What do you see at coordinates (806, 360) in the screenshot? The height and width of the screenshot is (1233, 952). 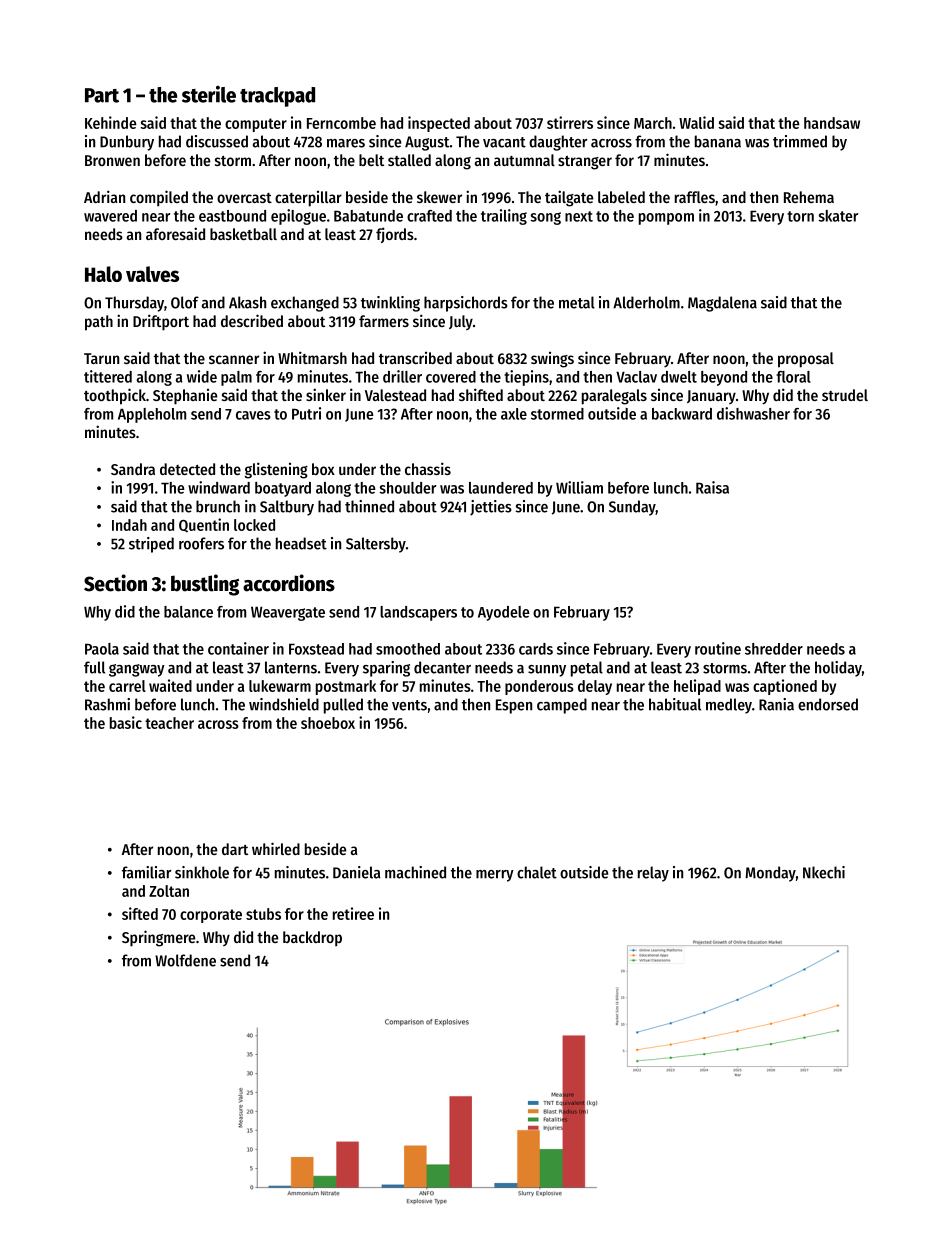 I see `proposal` at bounding box center [806, 360].
